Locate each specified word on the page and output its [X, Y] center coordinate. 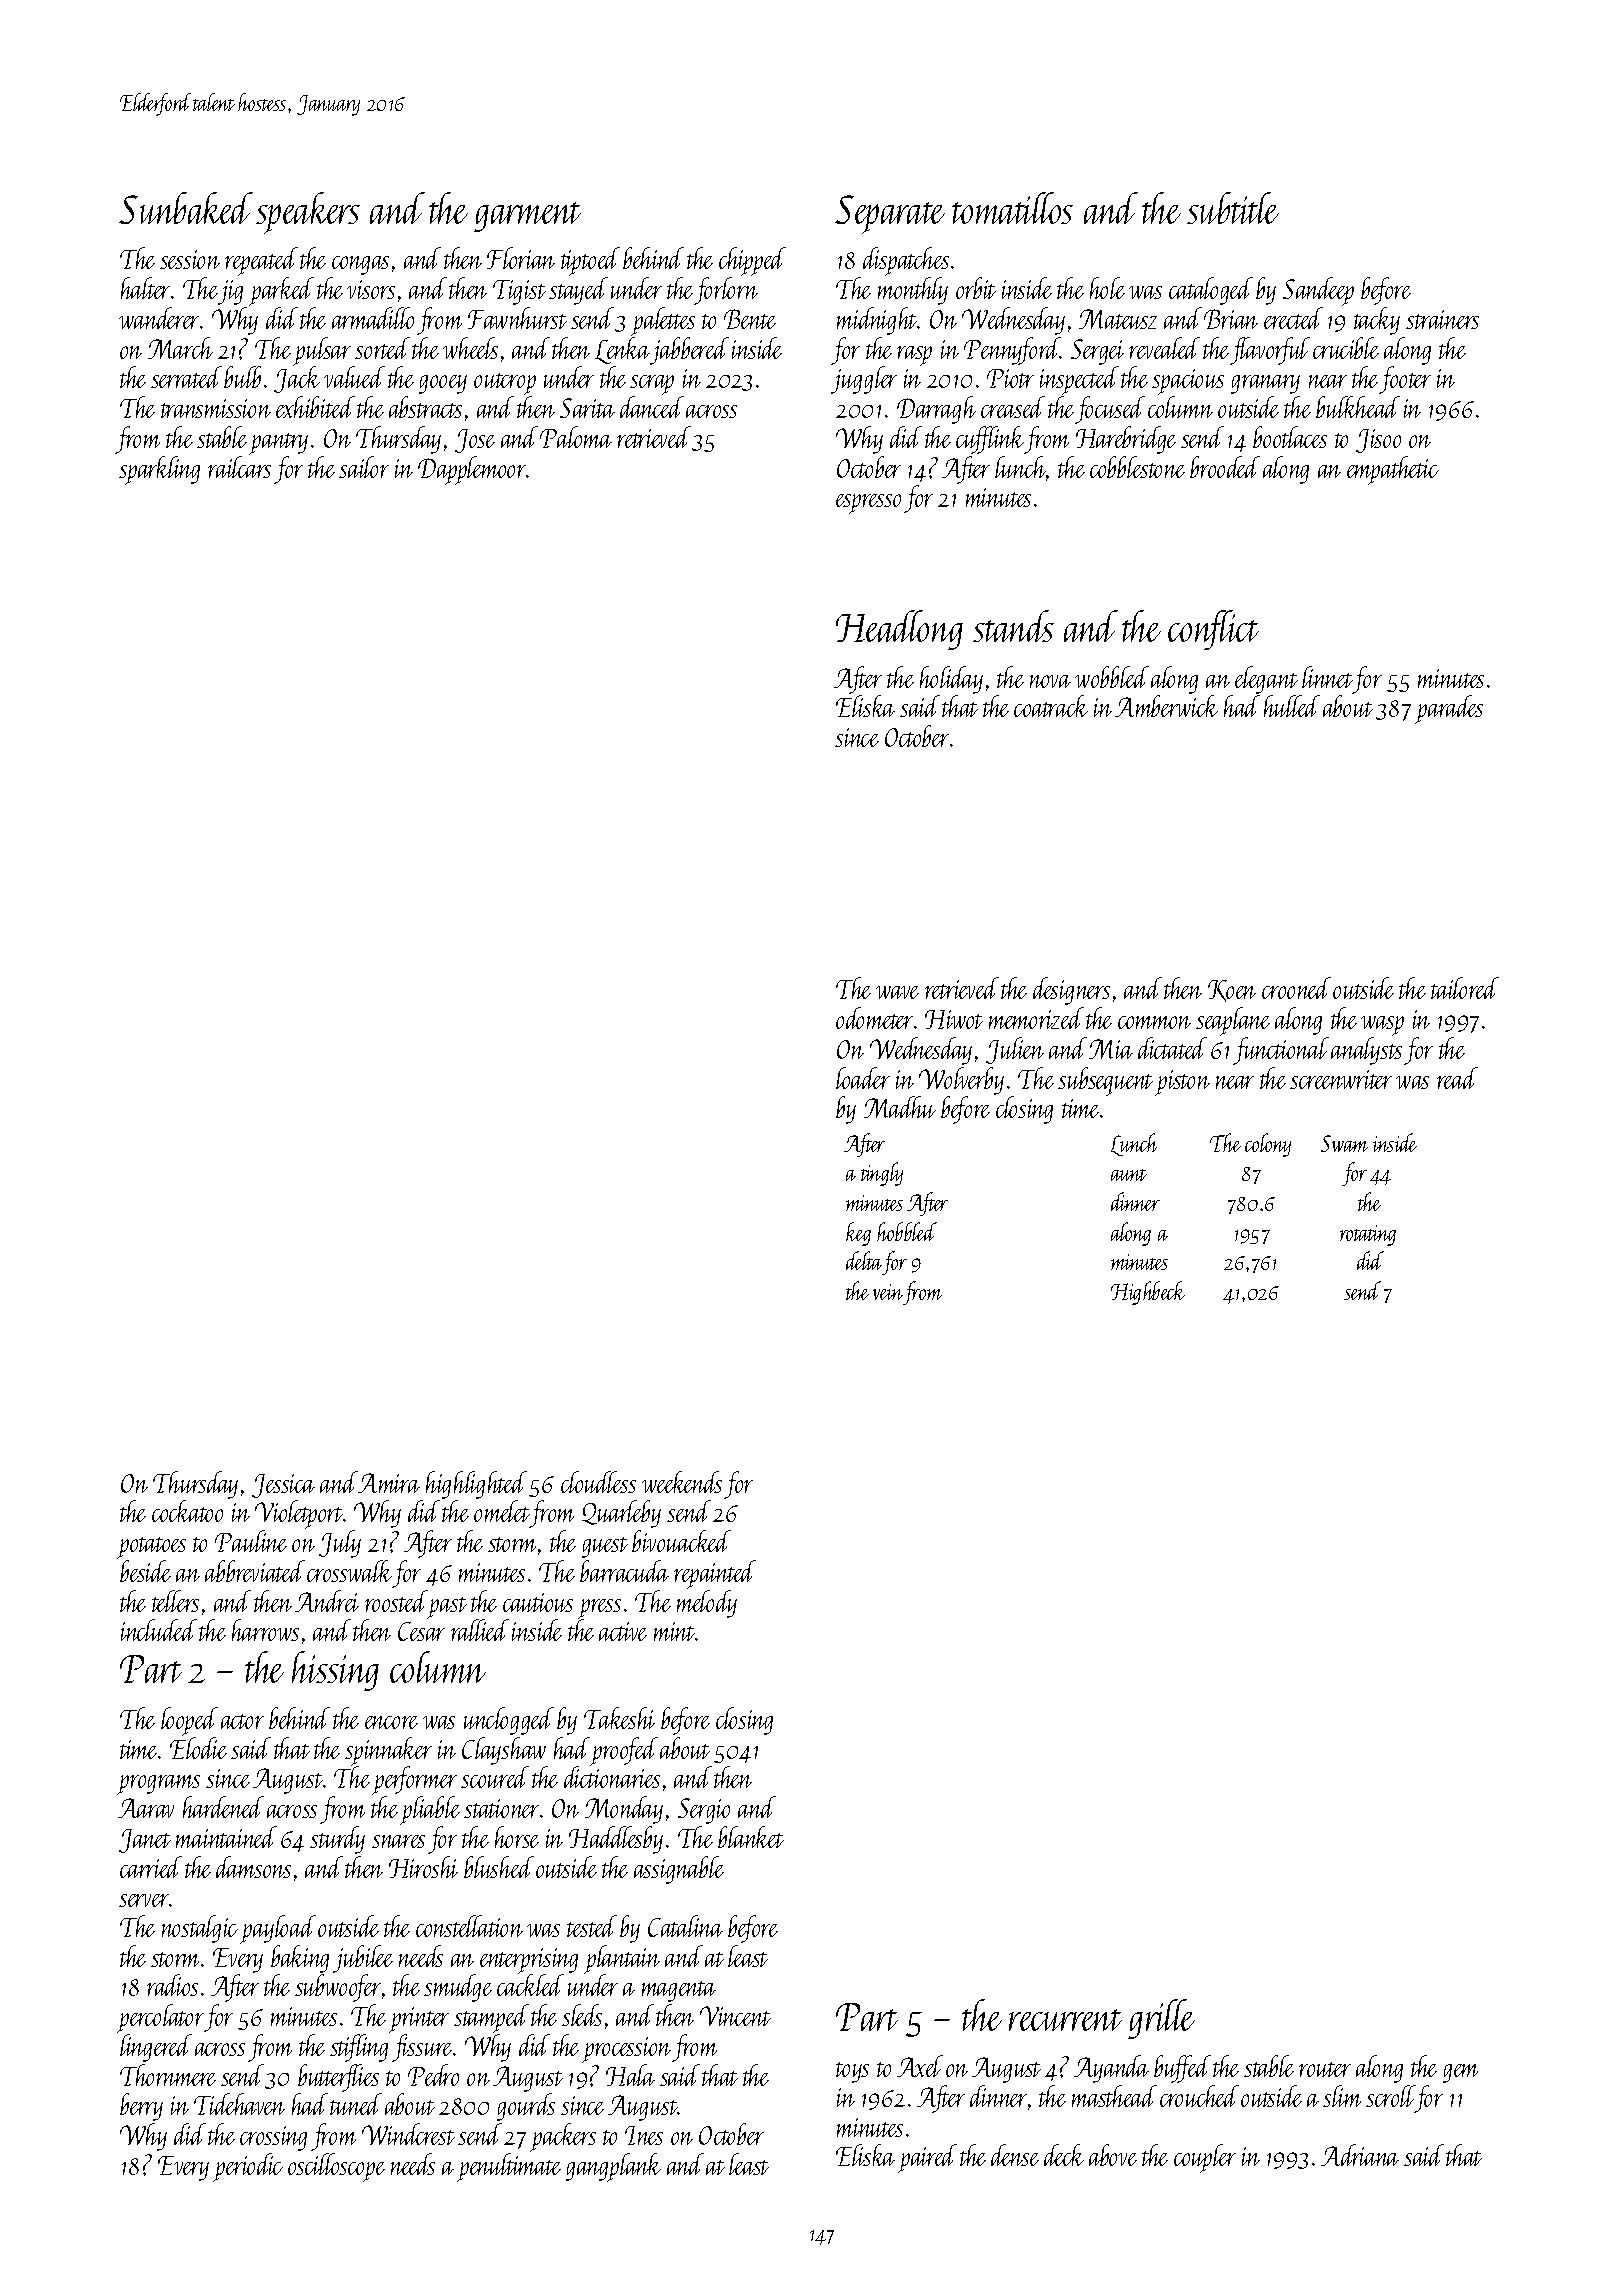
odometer [874, 1018]
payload [278, 1929]
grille [1161, 2019]
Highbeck [1148, 1293]
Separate [890, 214]
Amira [389, 1483]
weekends [682, 1482]
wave [897, 992]
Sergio [704, 1811]
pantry [278, 444]
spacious [1188, 382]
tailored [1465, 988]
